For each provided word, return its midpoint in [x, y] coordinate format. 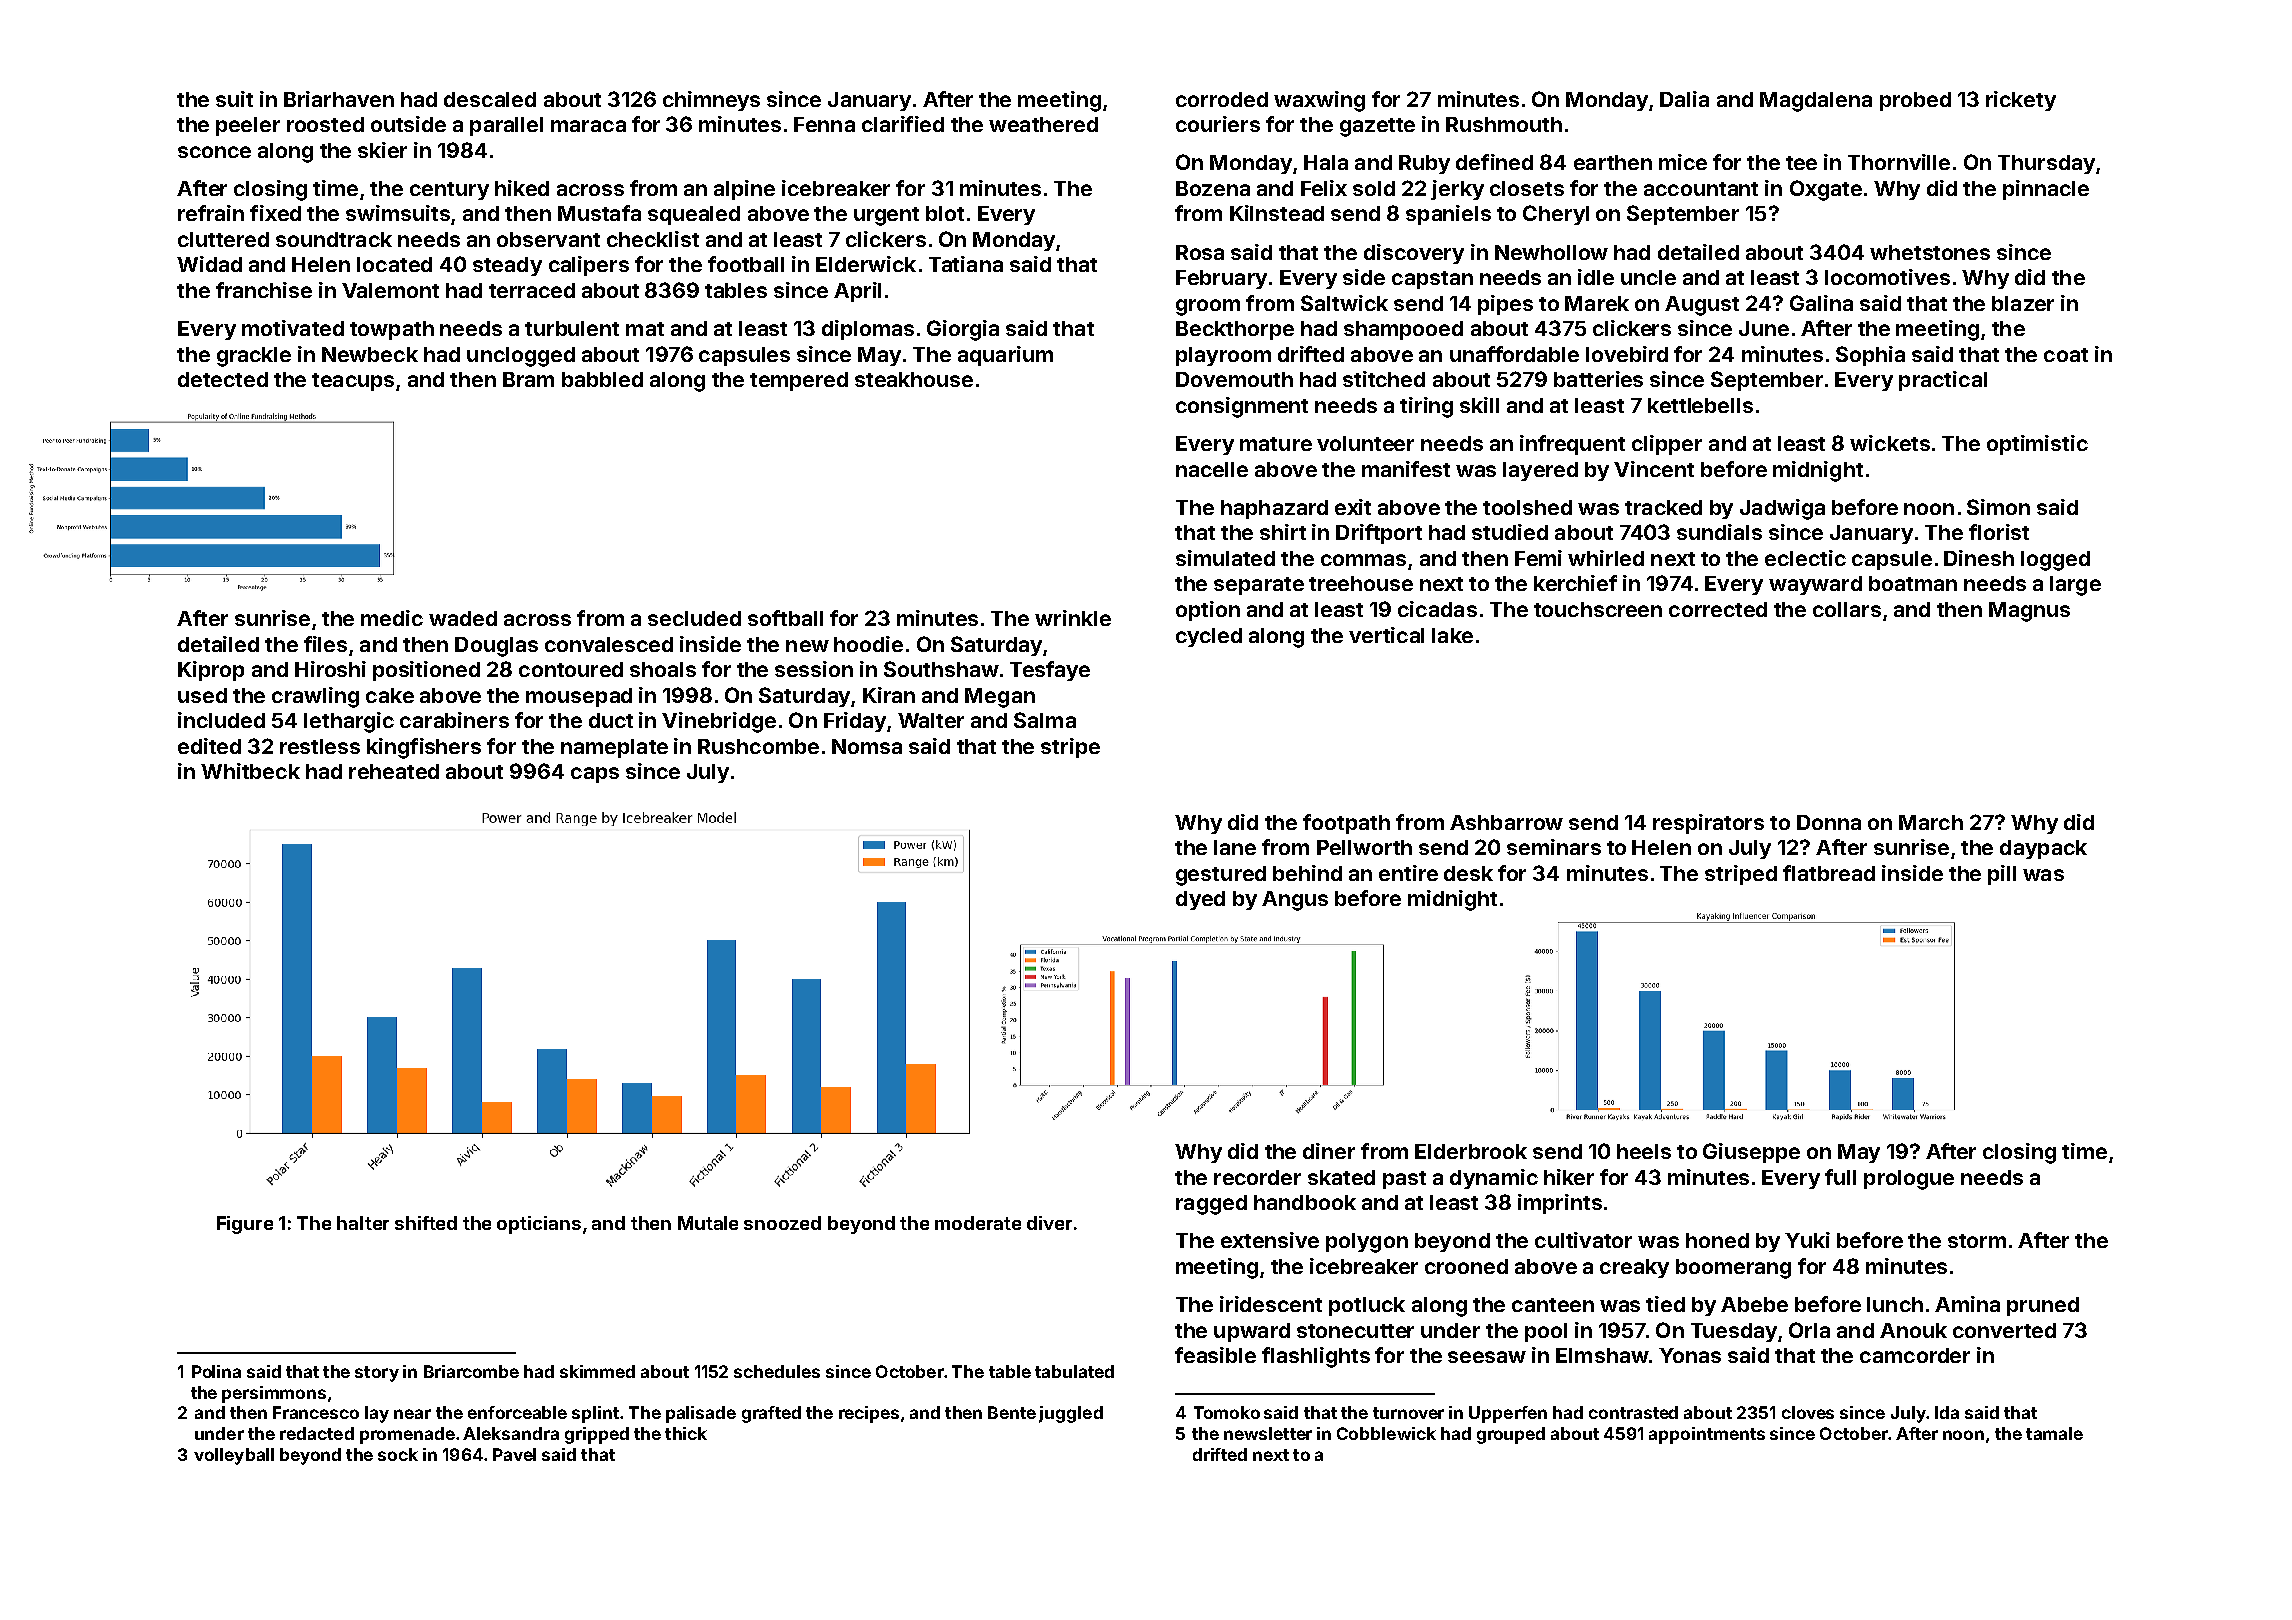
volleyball [234, 1456]
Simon [1998, 507]
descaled [490, 99]
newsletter [1268, 1433]
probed [1915, 101]
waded [463, 618]
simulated [1225, 558]
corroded [1222, 99]
